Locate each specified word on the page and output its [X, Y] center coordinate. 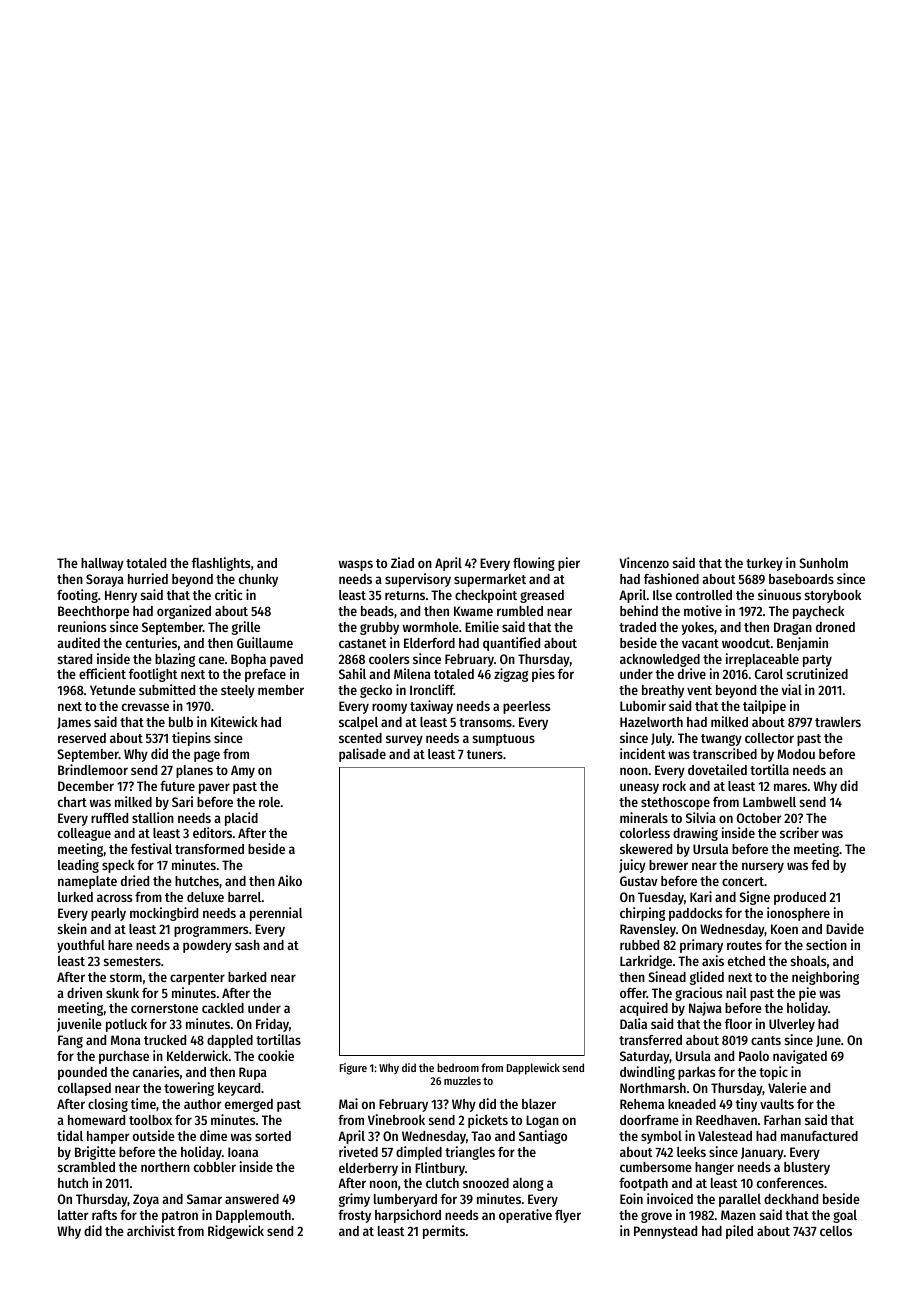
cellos [836, 1231]
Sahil [352, 673]
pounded [82, 1073]
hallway [102, 564]
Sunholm [824, 563]
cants [766, 1040]
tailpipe [764, 707]
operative [525, 1216]
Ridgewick [236, 1232]
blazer [539, 1104]
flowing [534, 564]
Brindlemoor [93, 769]
